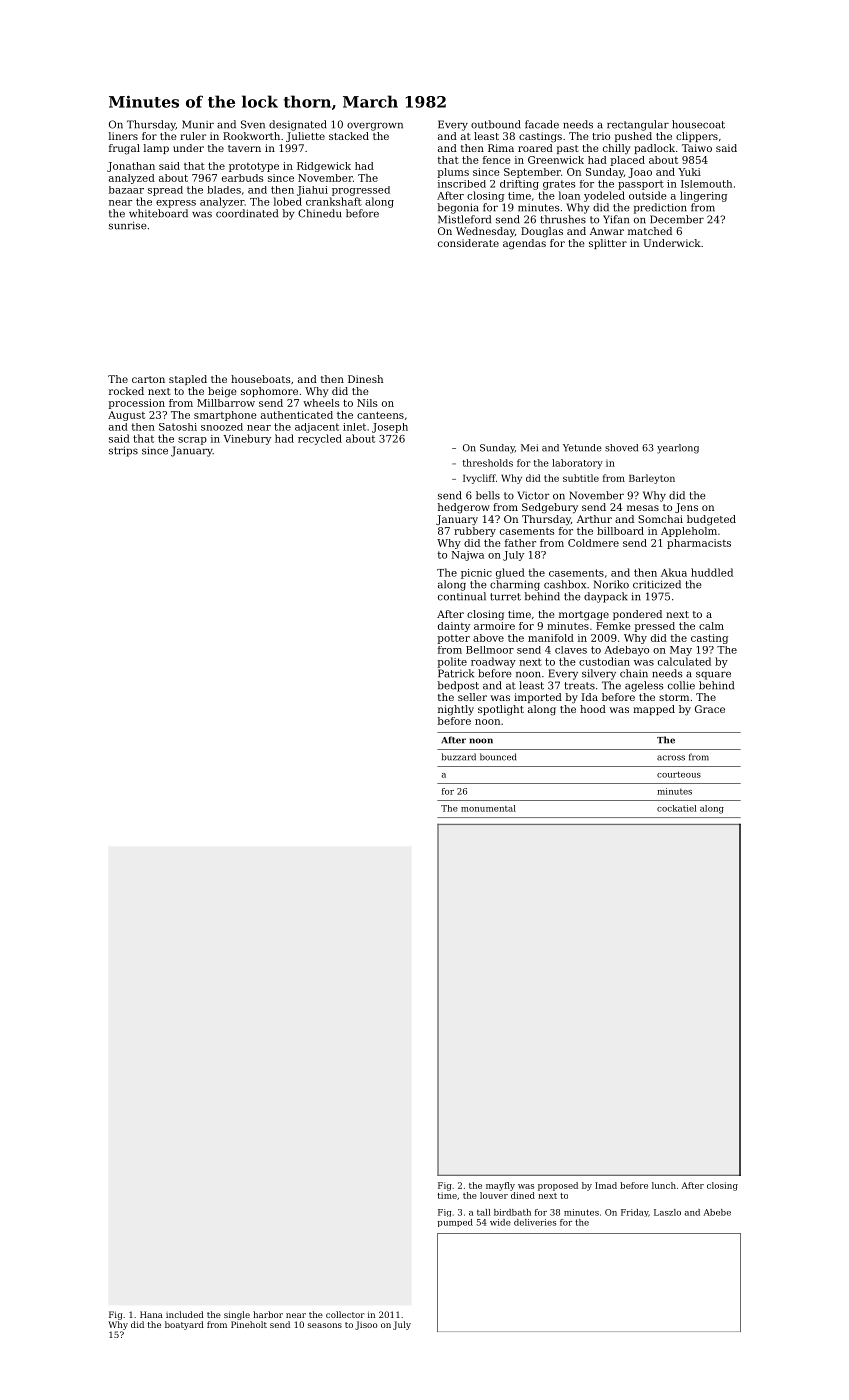  I want to click on housecoat, so click(698, 124).
